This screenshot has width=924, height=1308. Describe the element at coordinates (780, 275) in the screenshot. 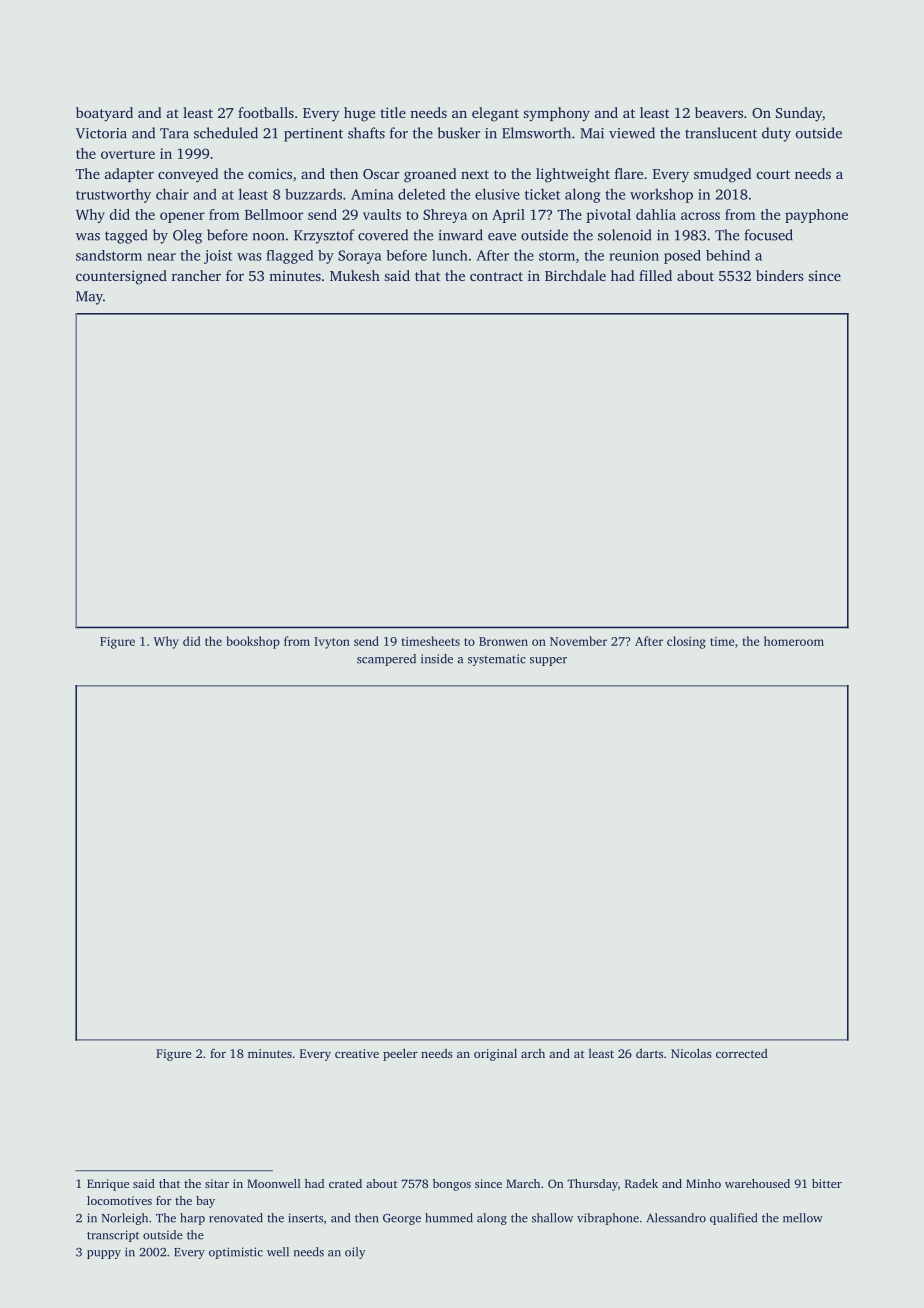

I see `binders` at that location.
